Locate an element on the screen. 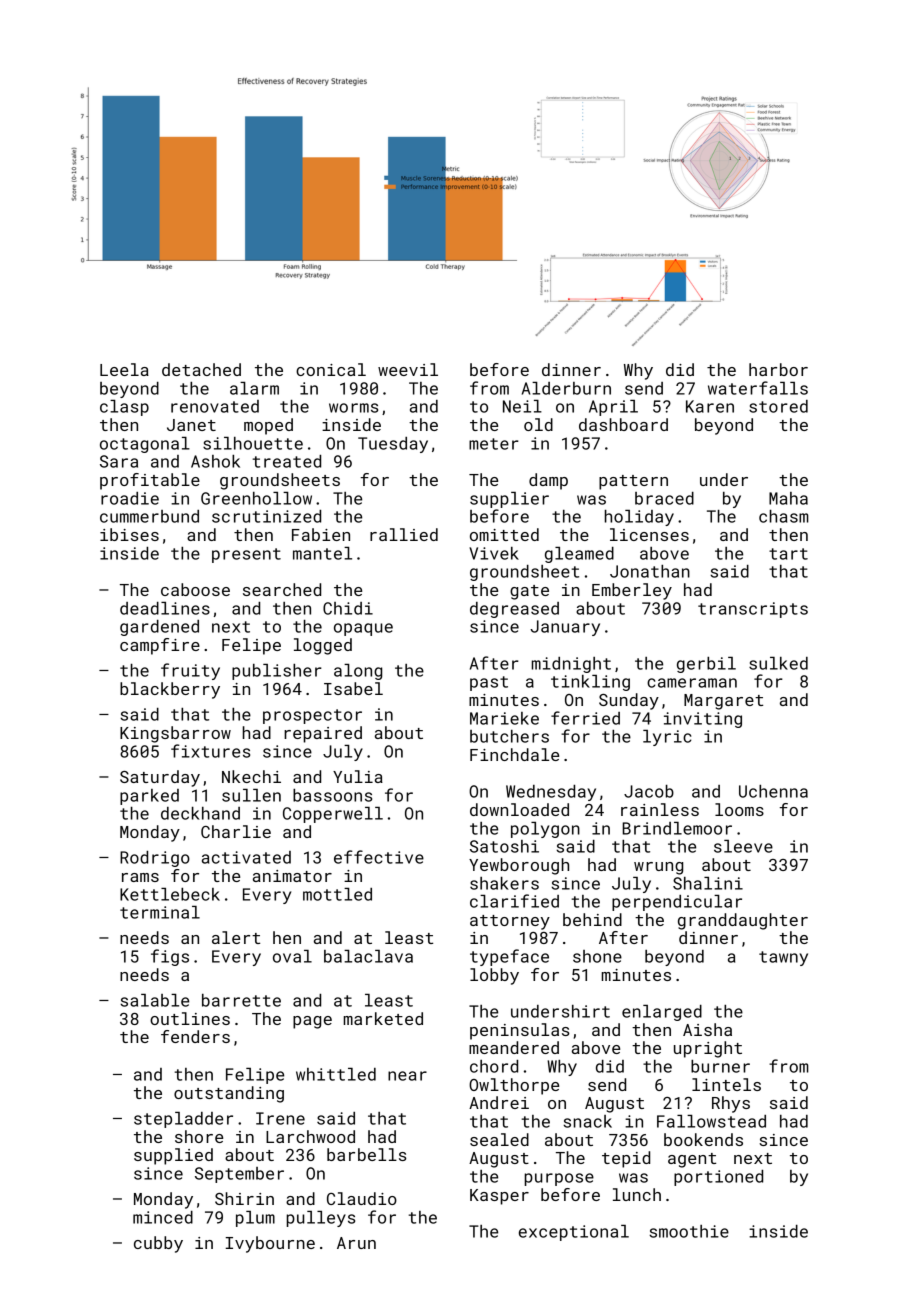 Image resolution: width=908 pixels, height=1316 pixels. dashboard is located at coordinates (623, 424).
